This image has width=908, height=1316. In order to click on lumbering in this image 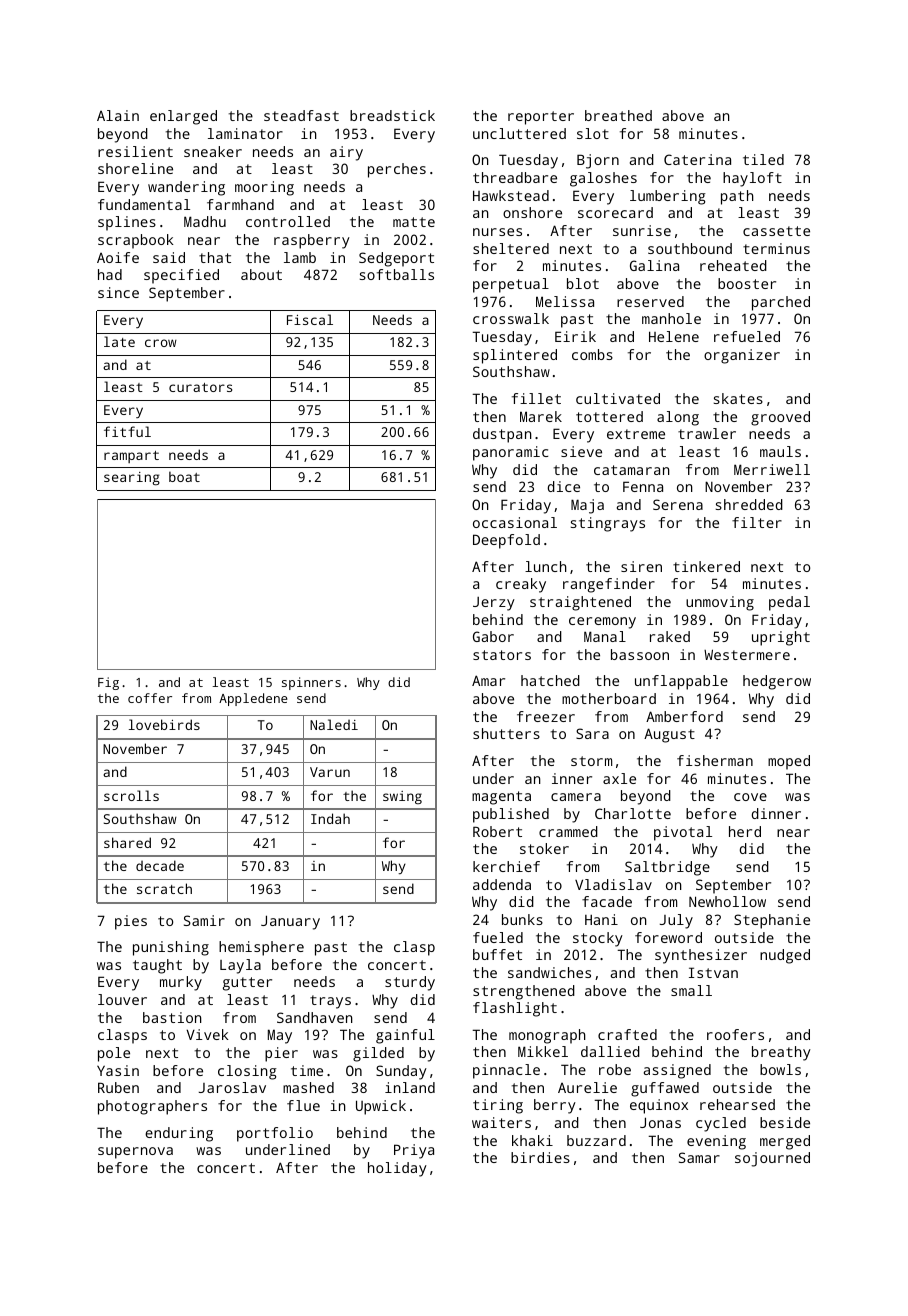, I will do `click(668, 197)`.
